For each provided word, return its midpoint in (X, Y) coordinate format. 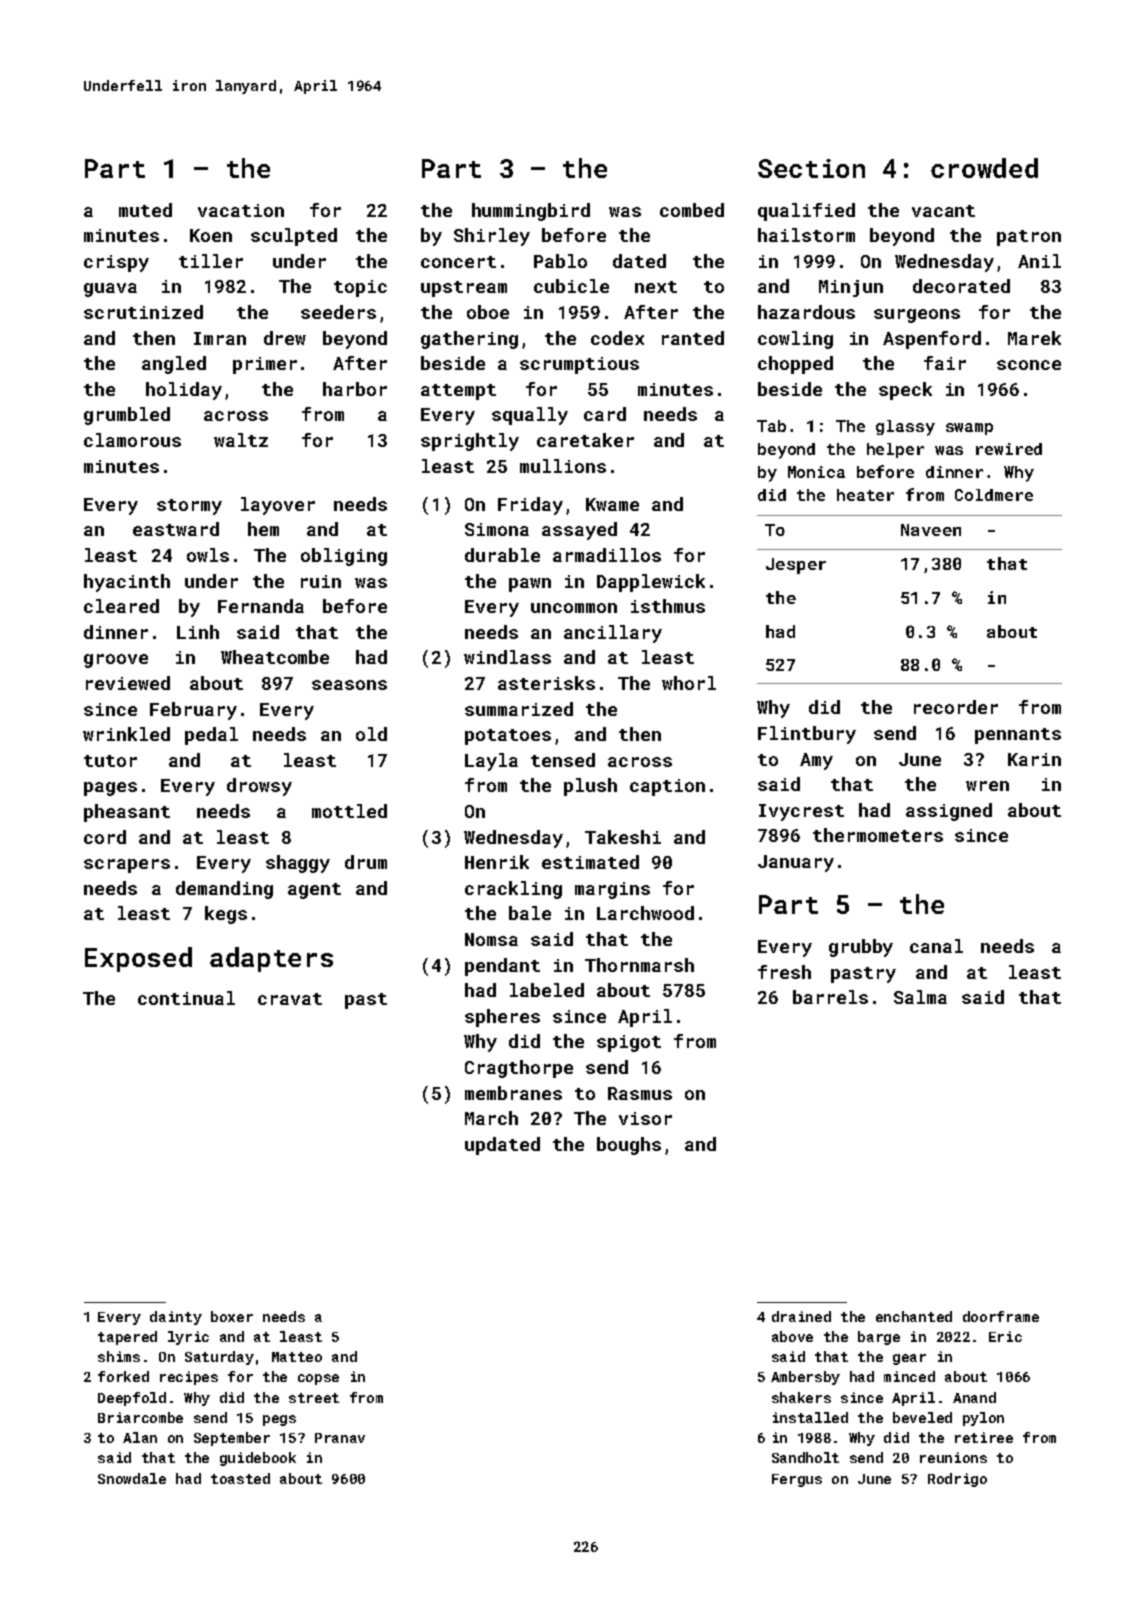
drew (285, 338)
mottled (349, 811)
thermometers (878, 835)
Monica (816, 472)
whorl (689, 683)
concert (458, 262)
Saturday (219, 1358)
